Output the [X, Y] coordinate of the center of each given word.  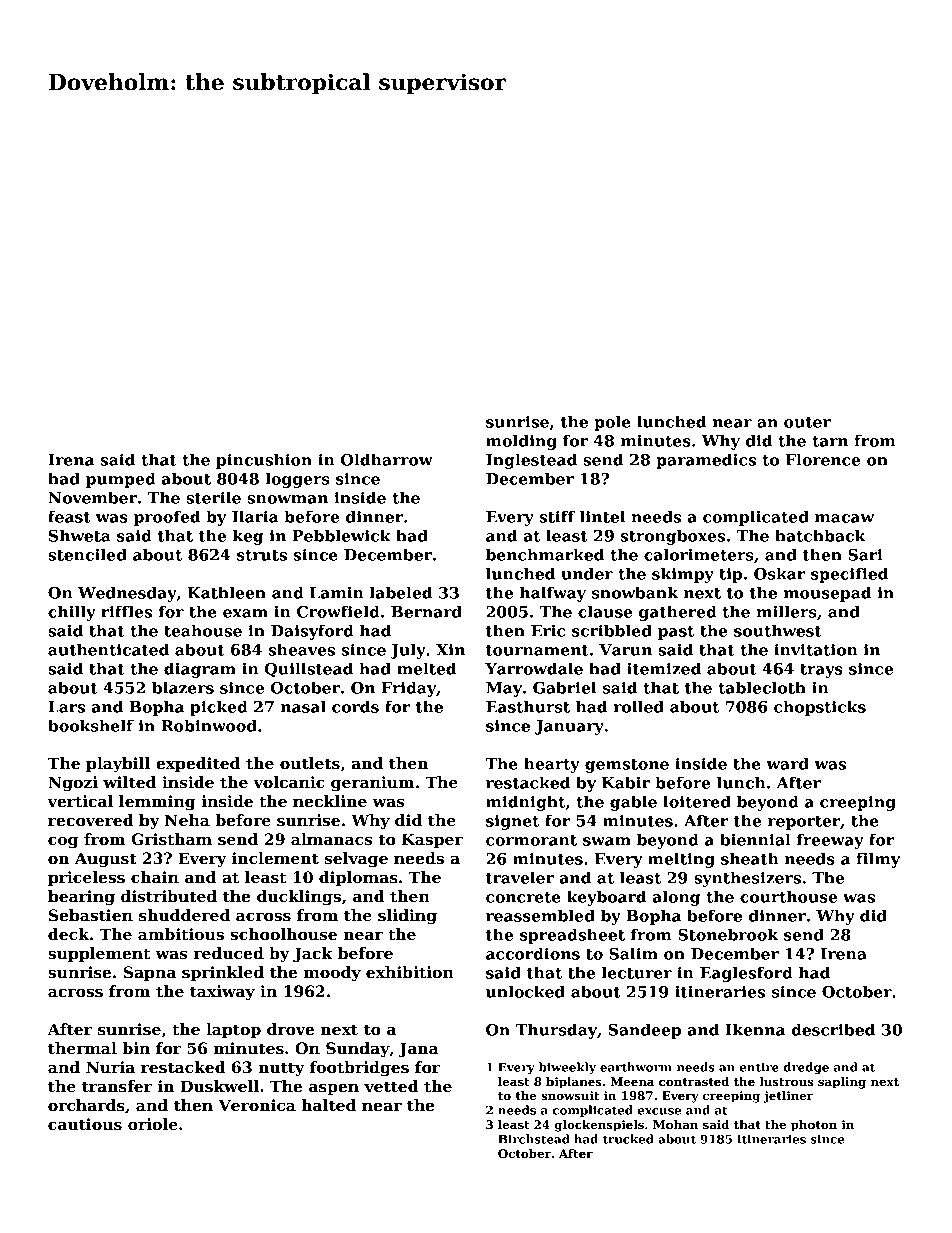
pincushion [264, 461]
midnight [525, 803]
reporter [804, 823]
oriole [153, 1124]
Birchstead [534, 1139]
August [106, 860]
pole [612, 423]
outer [807, 422]
